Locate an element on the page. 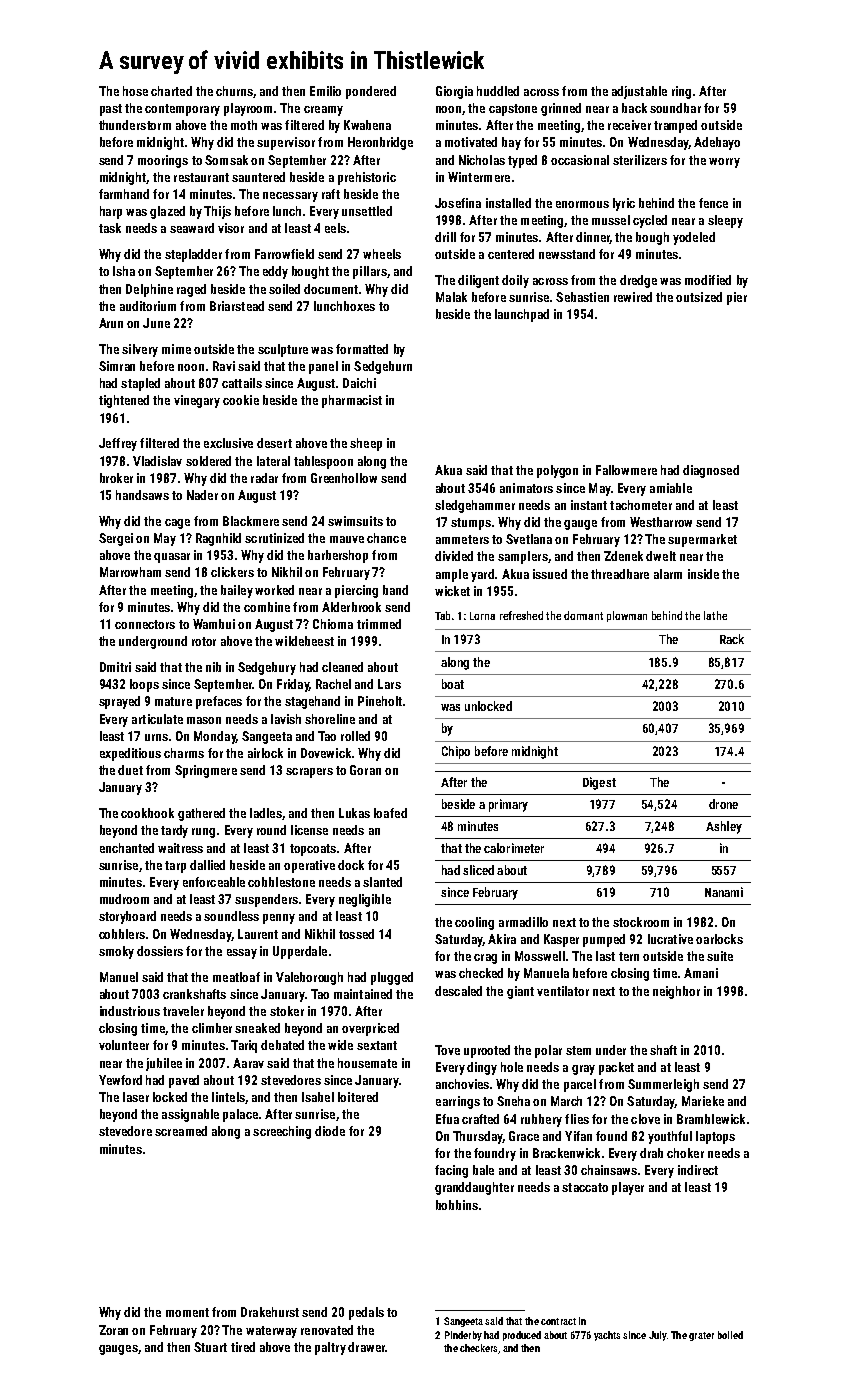 The width and height of the page is (849, 1400). calorimeter is located at coordinates (514, 848).
